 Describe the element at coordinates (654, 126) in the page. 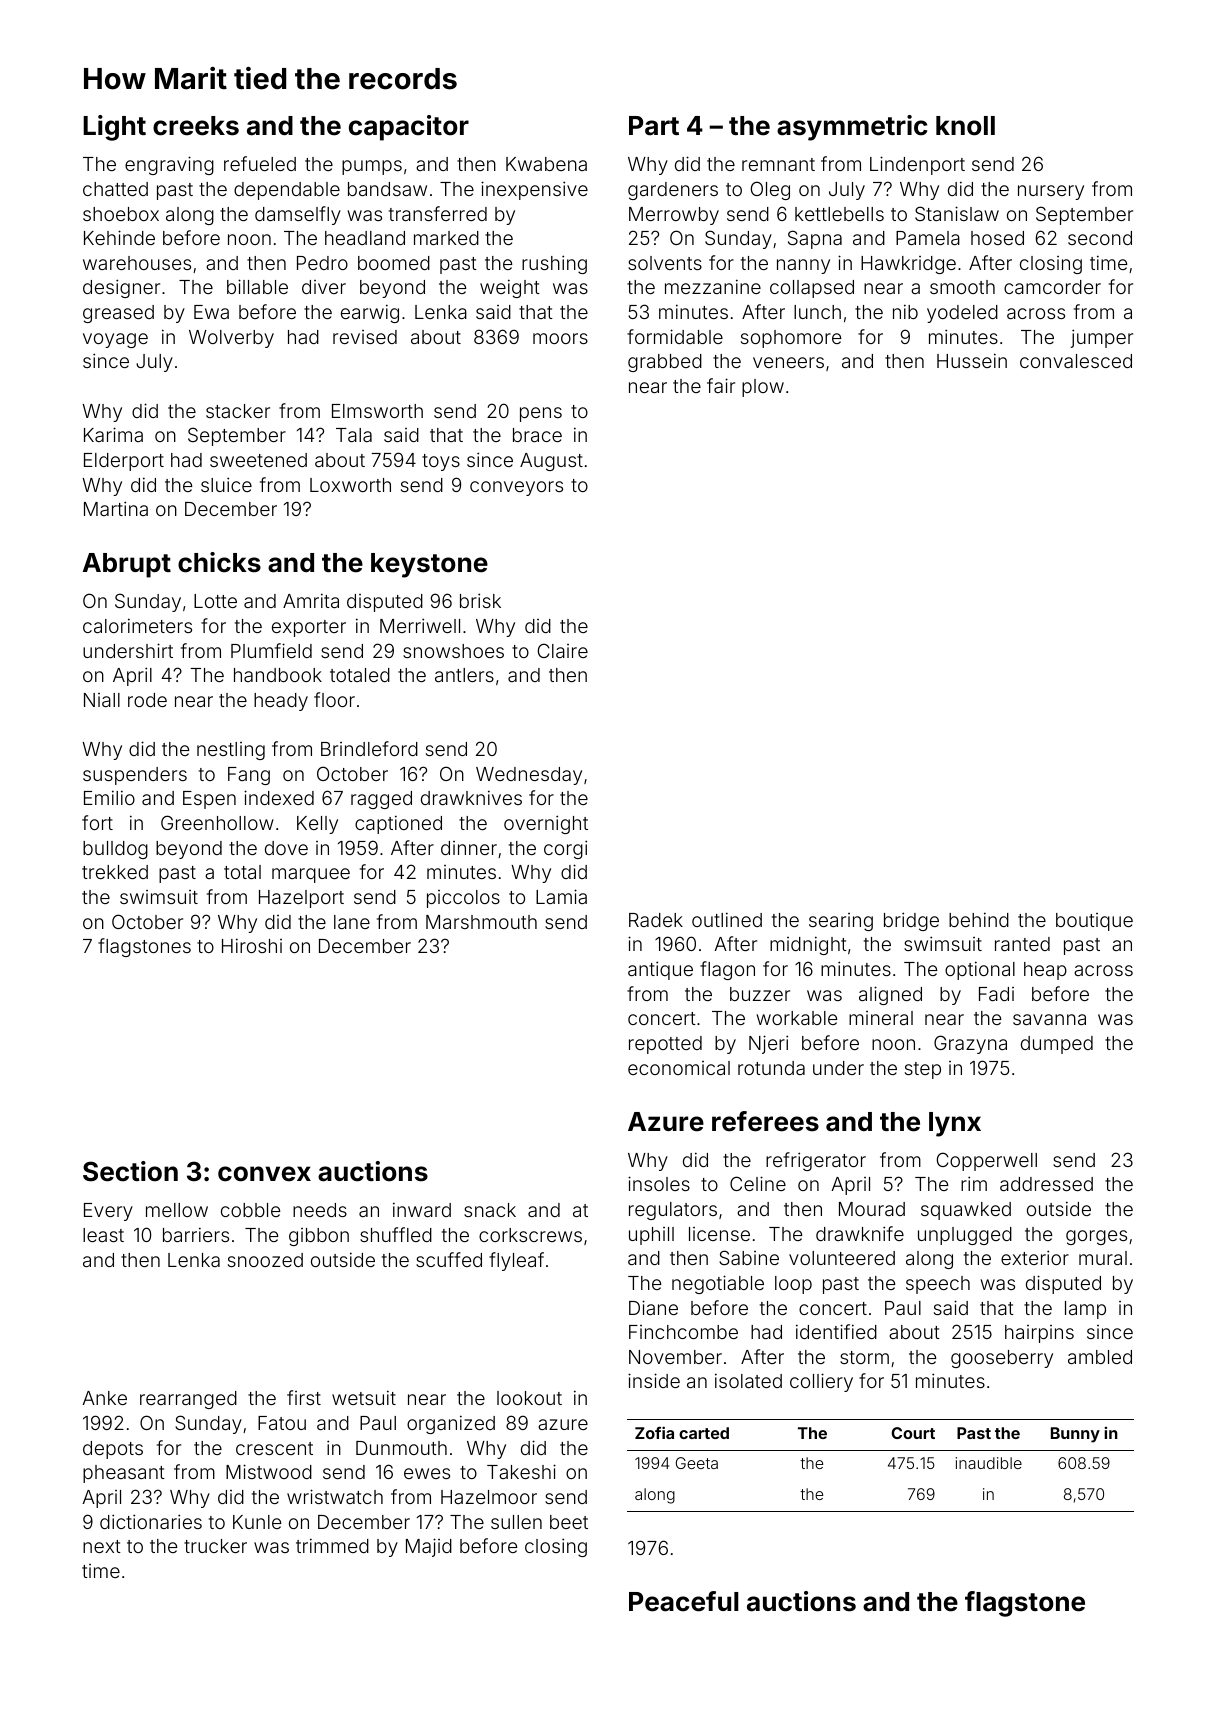

I see `Part` at that location.
